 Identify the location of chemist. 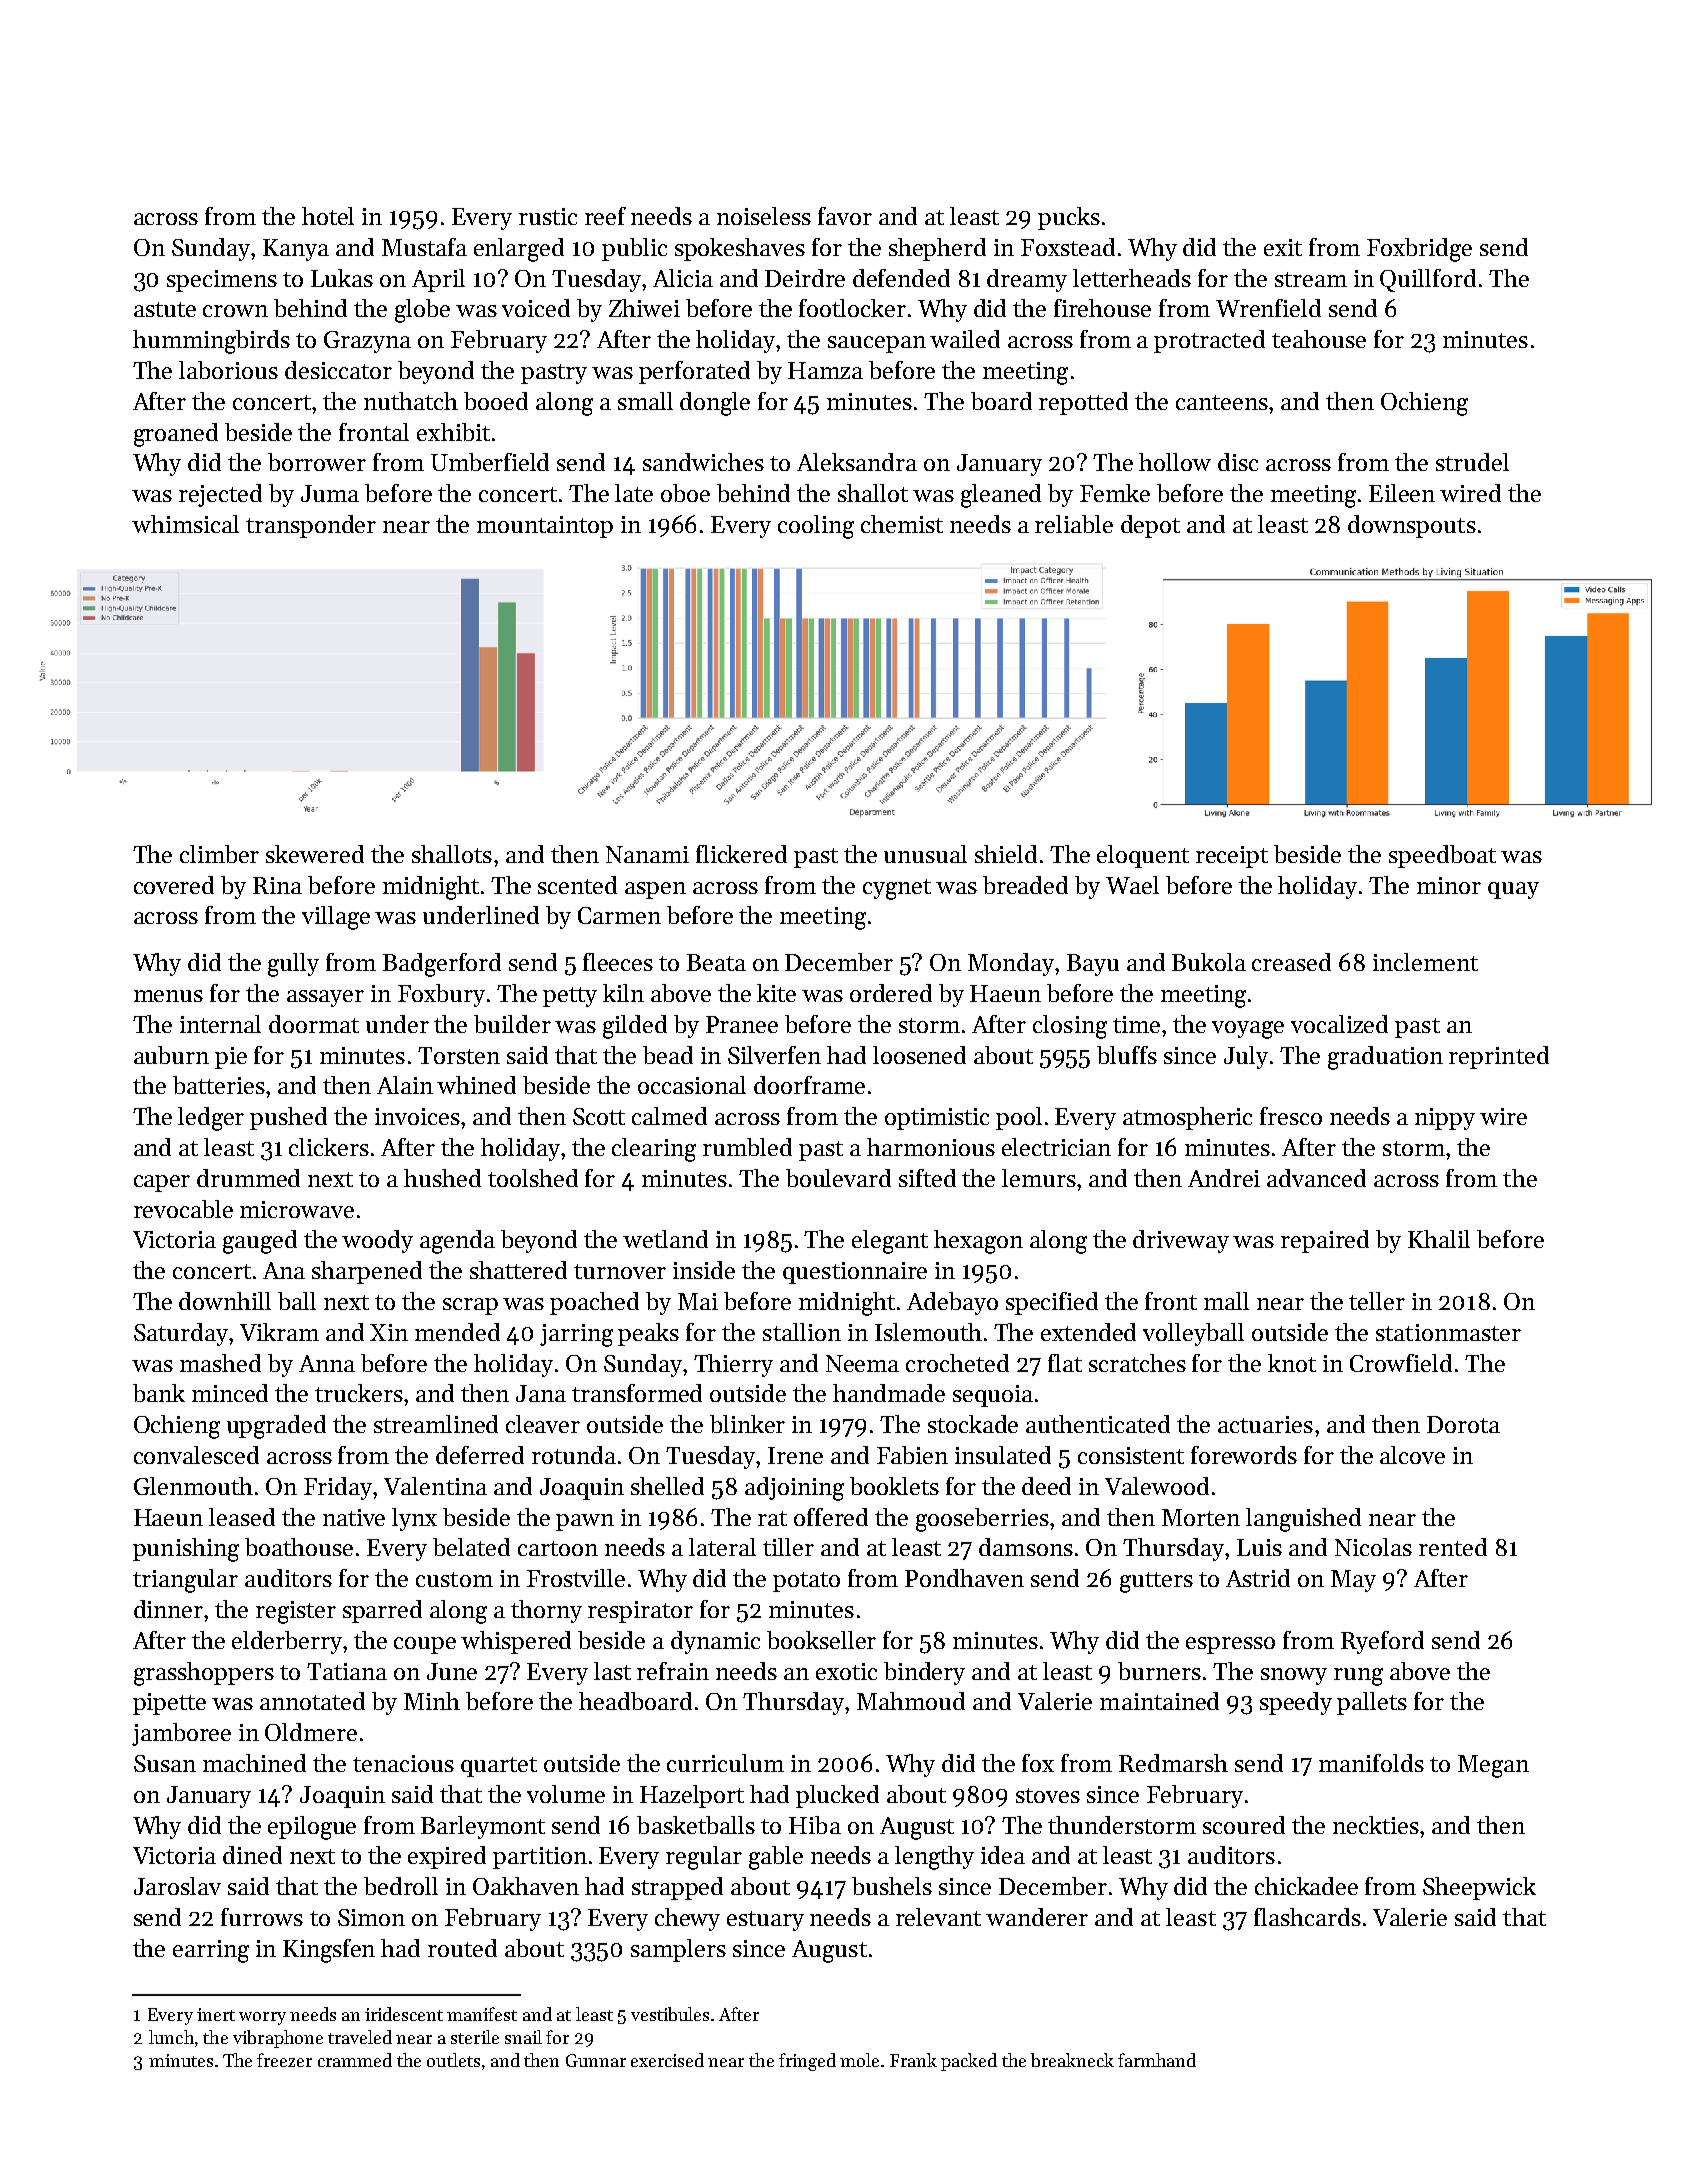
(902, 524).
